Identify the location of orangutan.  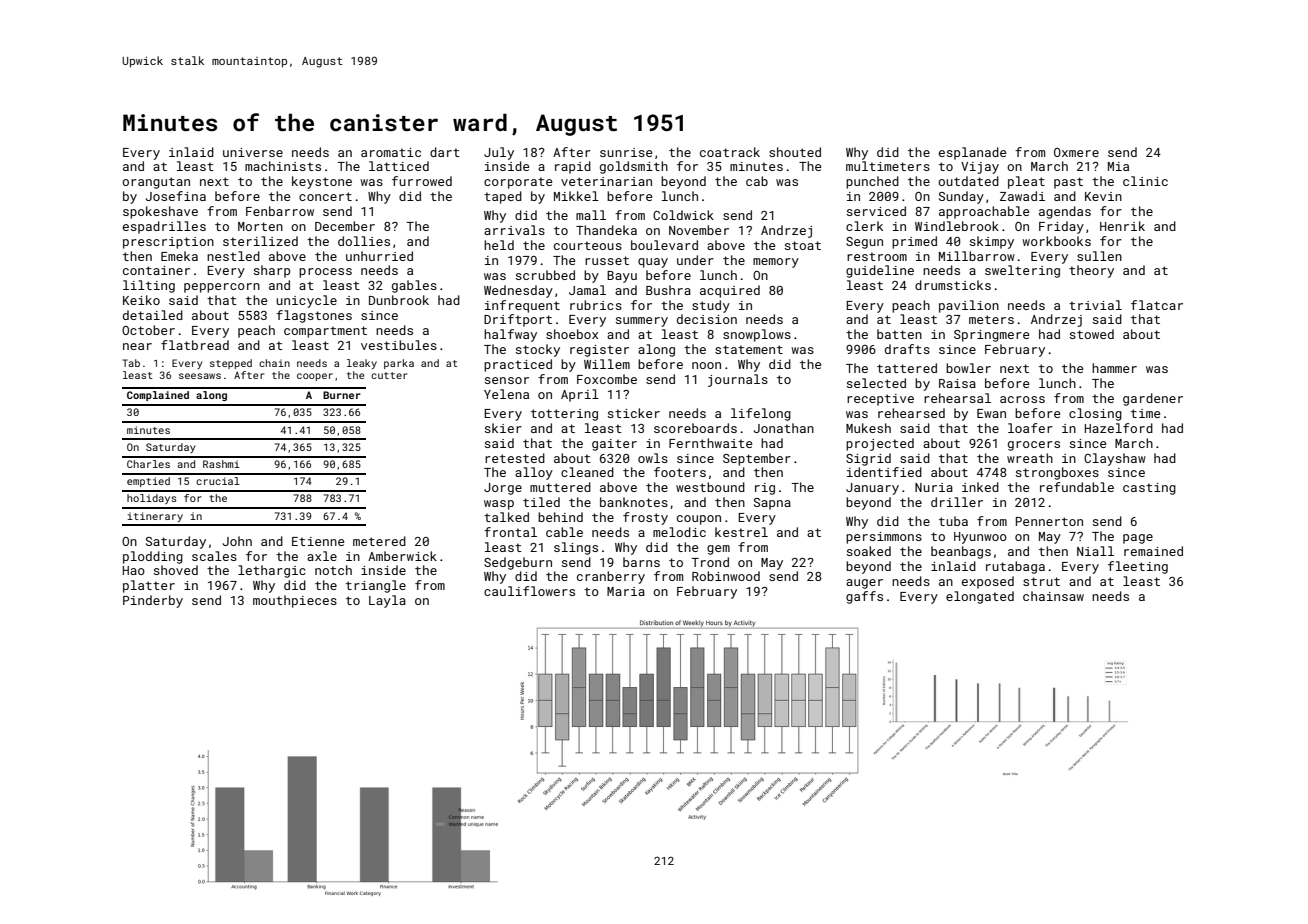
(156, 183).
